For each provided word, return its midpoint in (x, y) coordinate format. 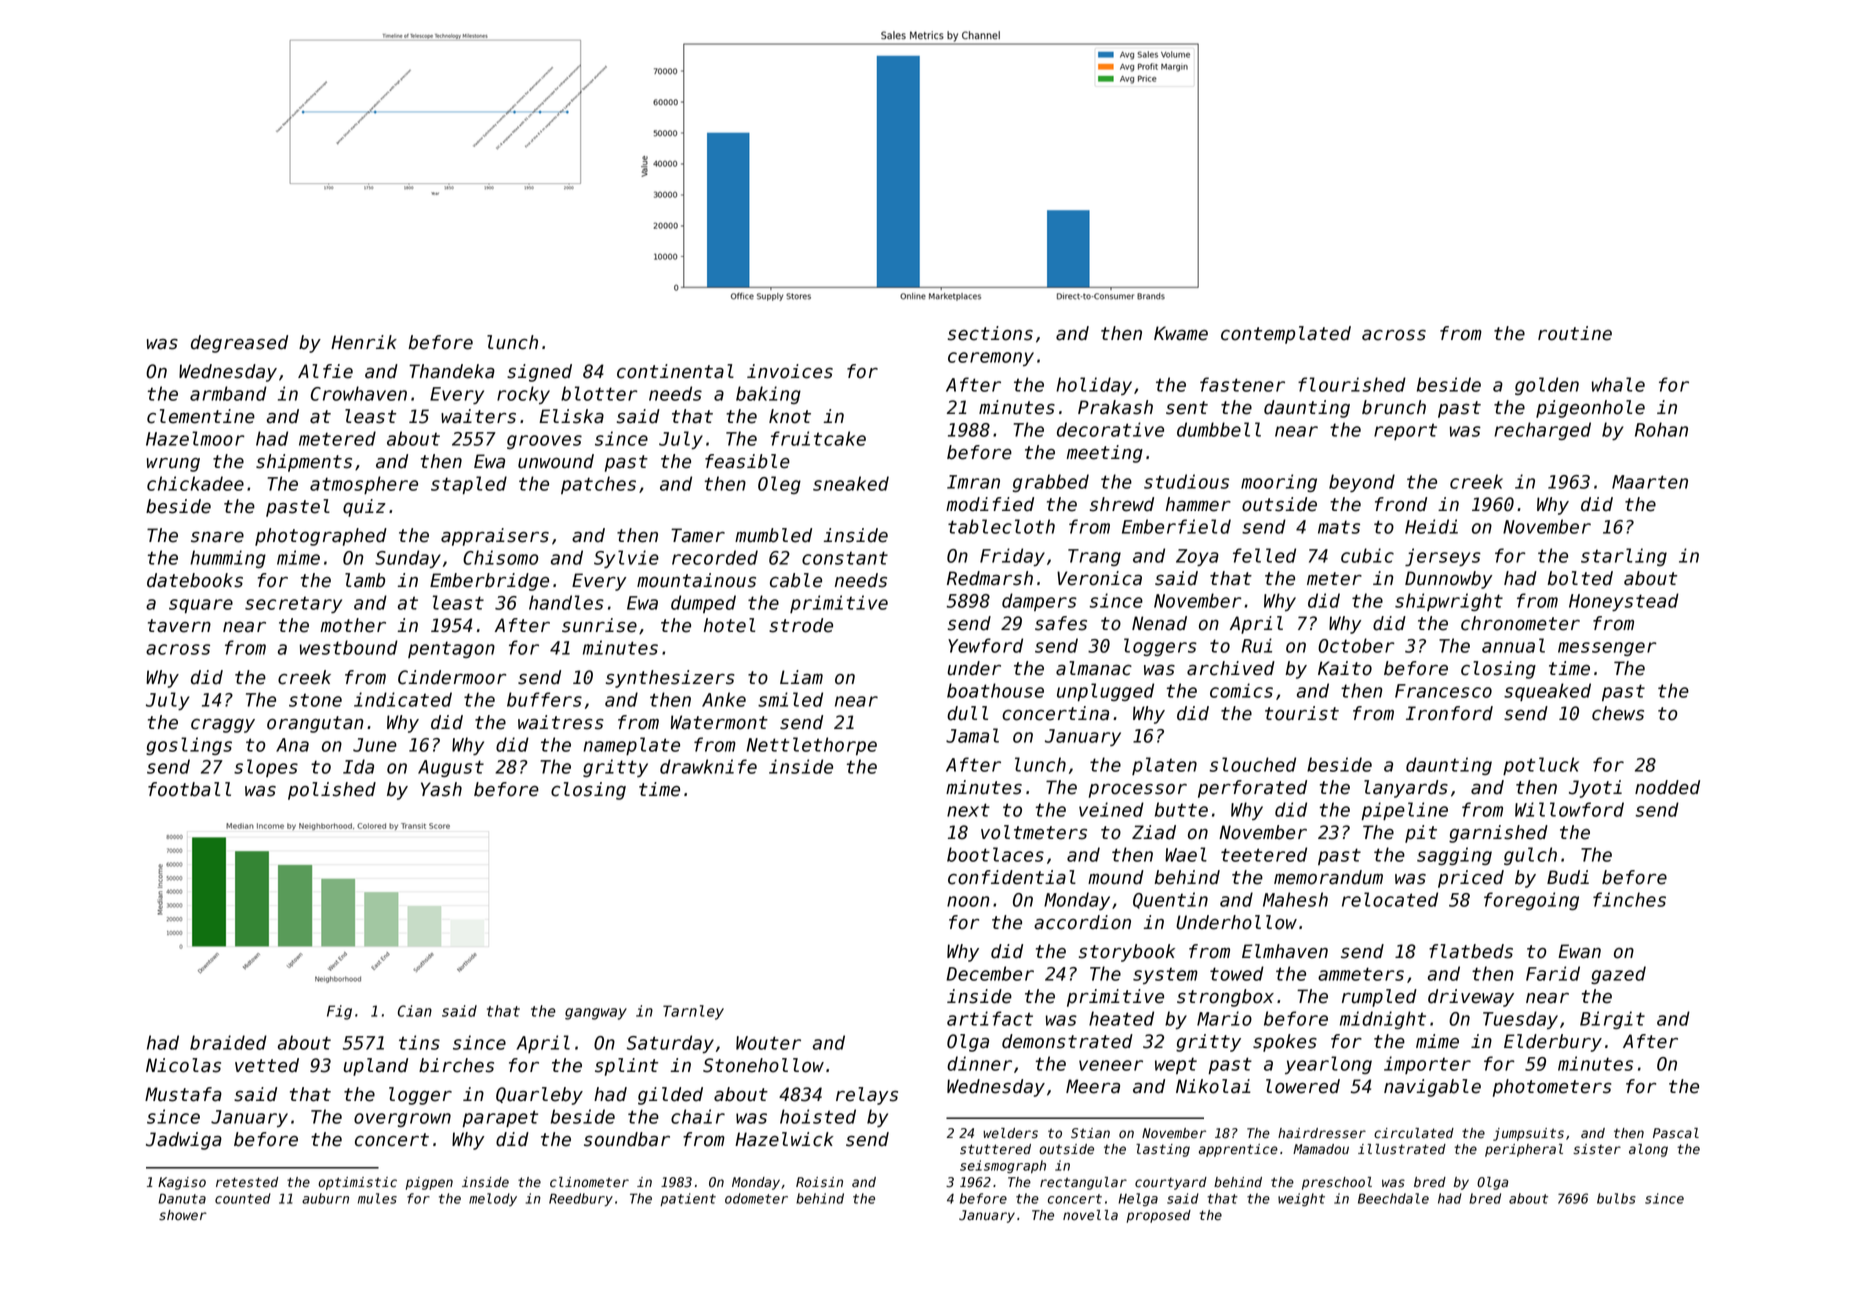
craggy (223, 726)
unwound (556, 461)
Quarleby (539, 1096)
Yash (441, 789)
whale (1618, 384)
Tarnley (693, 1012)
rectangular (1083, 1183)
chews (1618, 713)
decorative (1110, 429)
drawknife (708, 766)
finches (1629, 899)
